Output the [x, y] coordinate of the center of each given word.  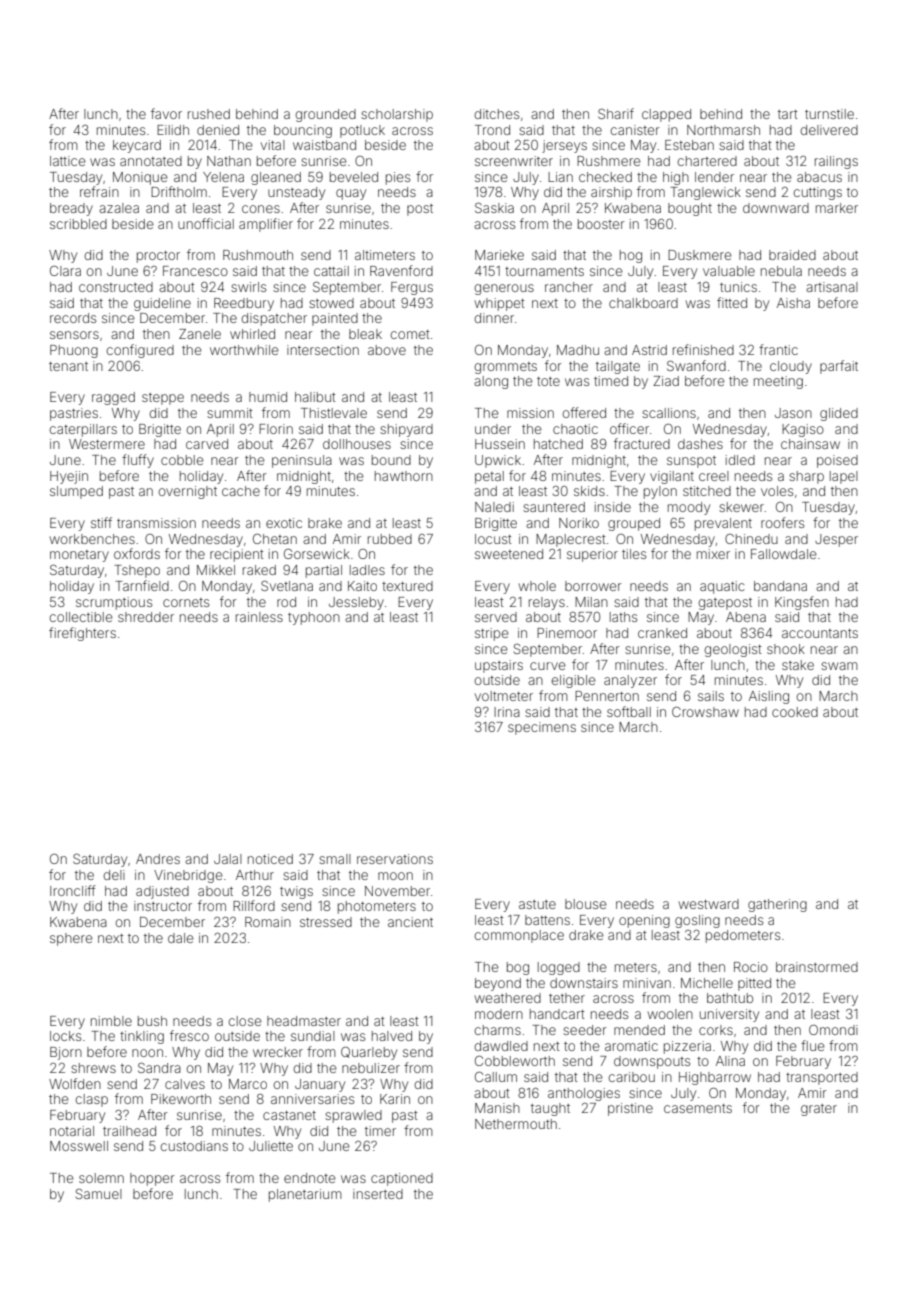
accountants [820, 633]
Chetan [275, 538]
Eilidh [173, 130]
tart [788, 114]
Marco [248, 1084]
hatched [558, 444]
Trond [492, 130]
